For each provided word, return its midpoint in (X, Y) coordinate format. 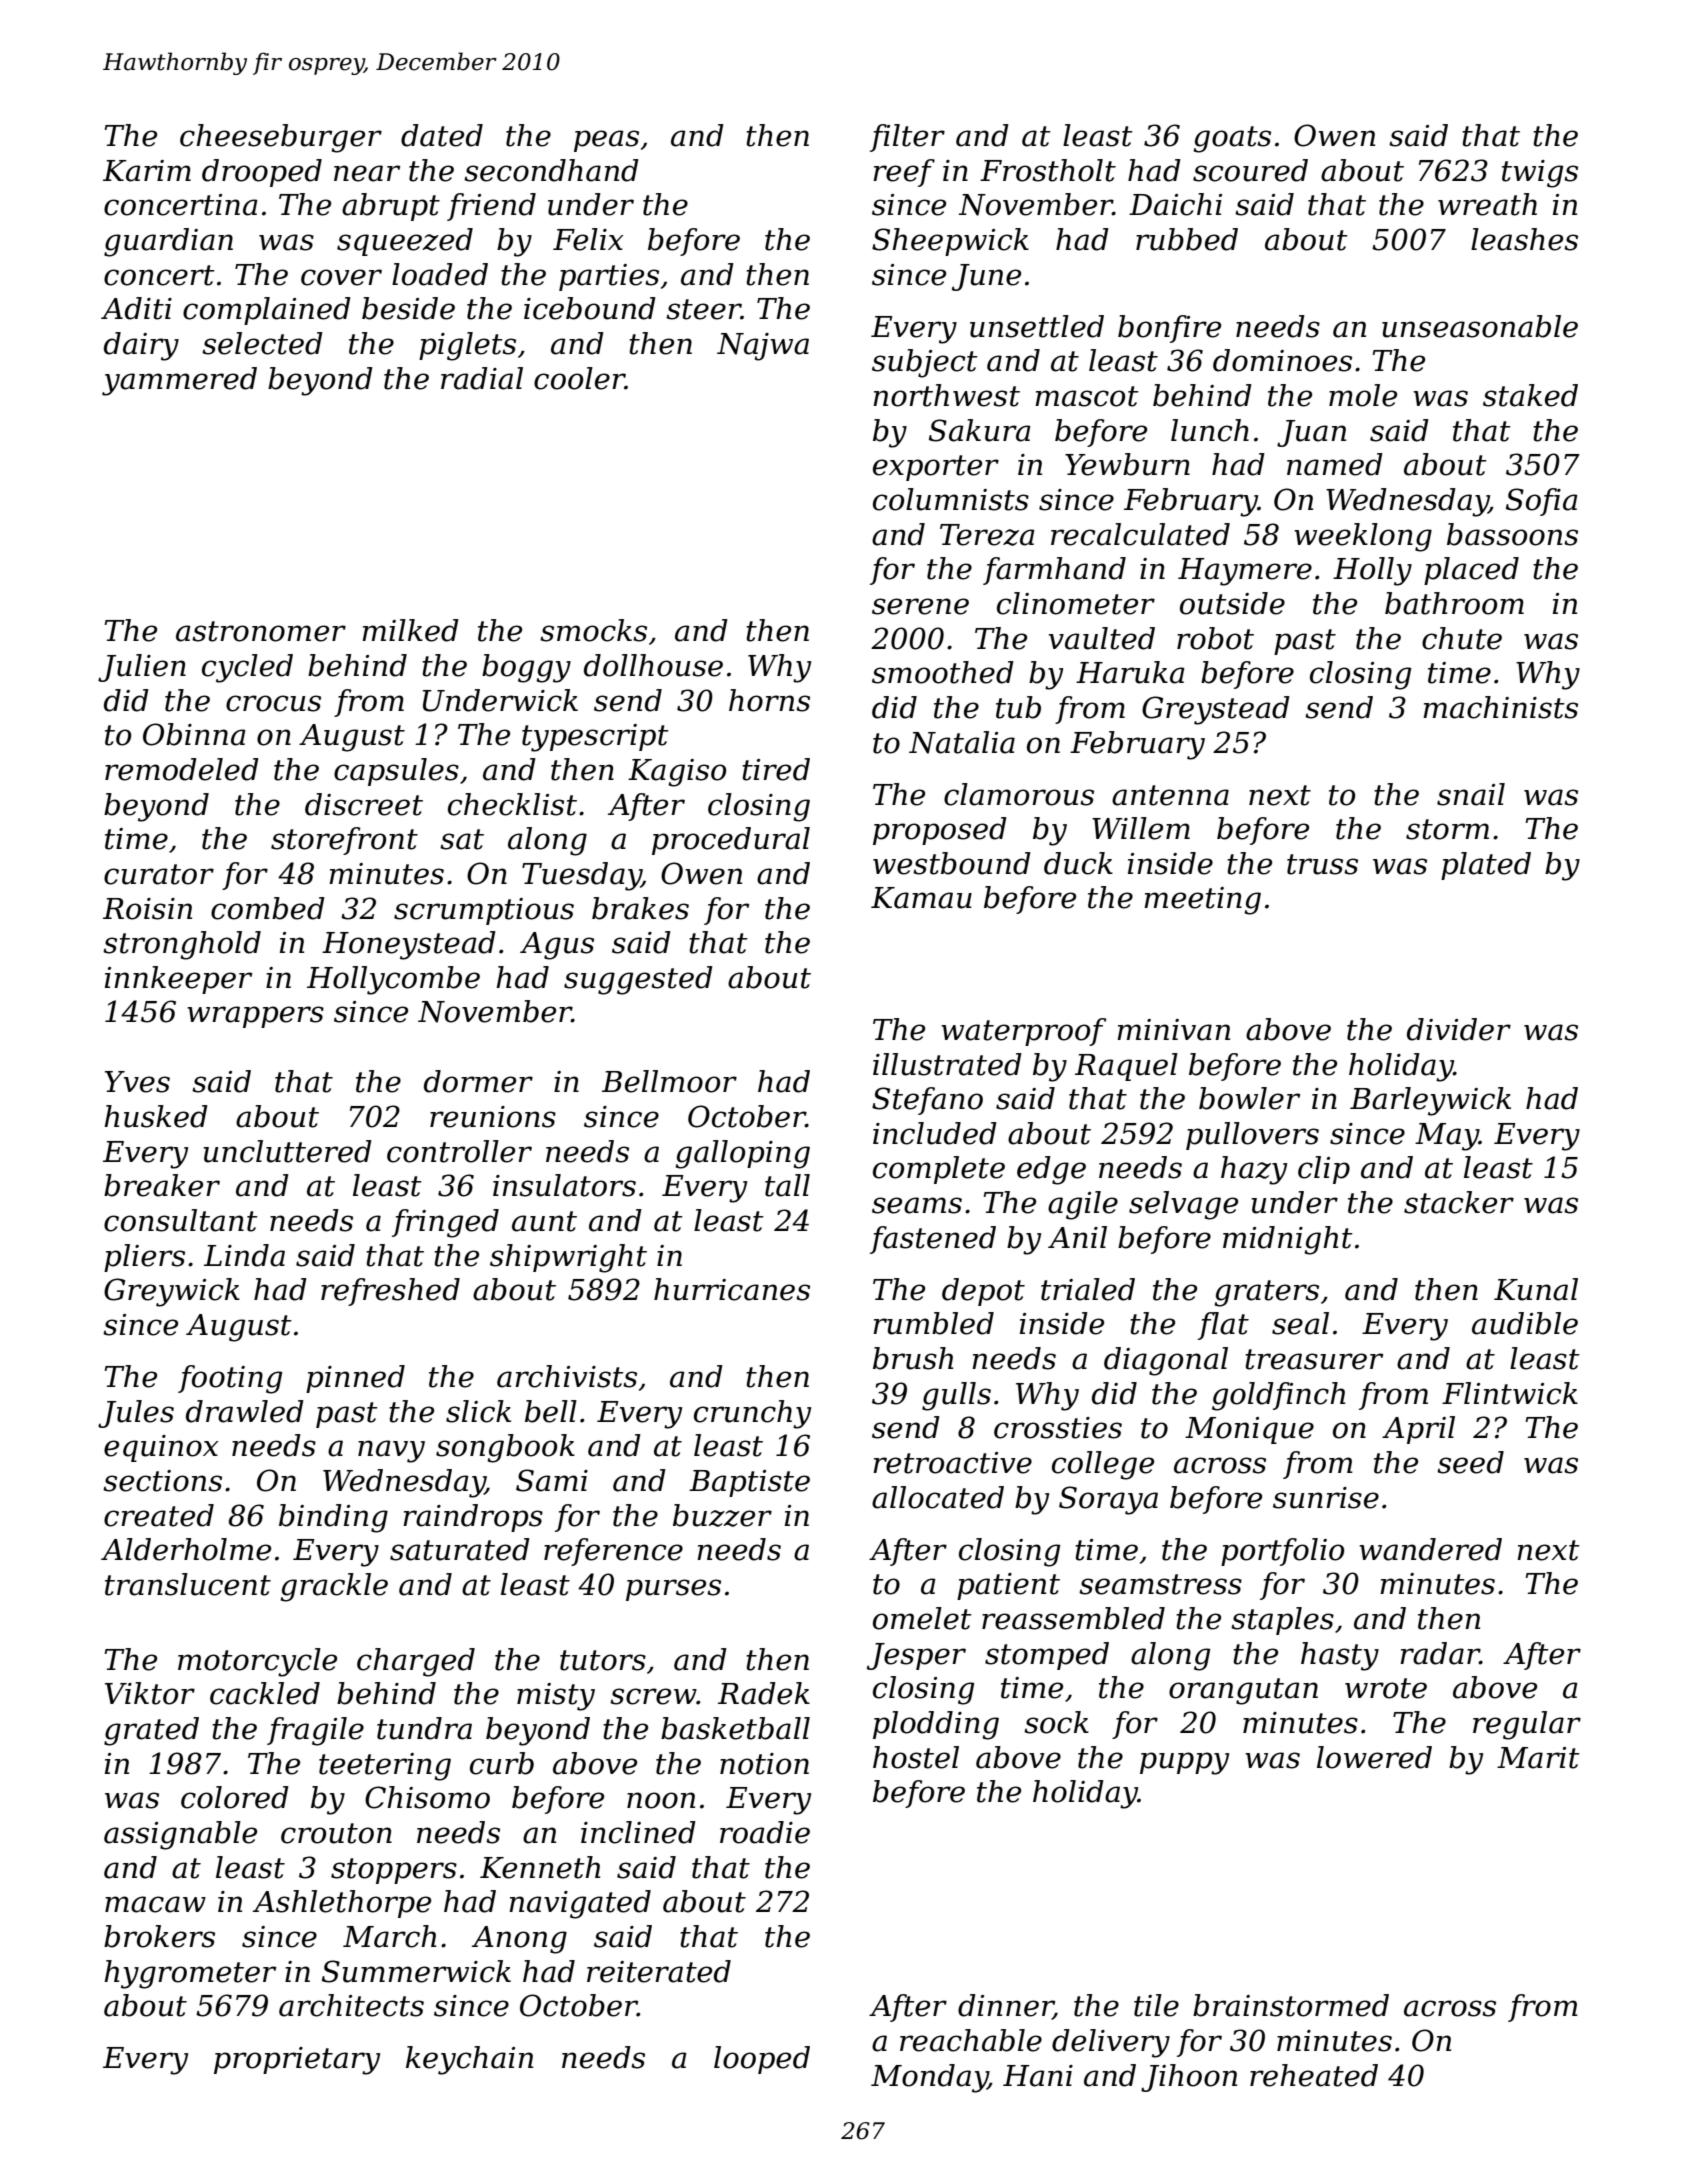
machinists (1500, 707)
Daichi (1175, 204)
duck (1078, 863)
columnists (951, 499)
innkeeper (178, 980)
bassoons (1512, 534)
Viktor (150, 1693)
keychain (469, 2060)
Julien (142, 668)
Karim (147, 171)
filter (907, 138)
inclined (638, 1832)
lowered (1374, 1757)
